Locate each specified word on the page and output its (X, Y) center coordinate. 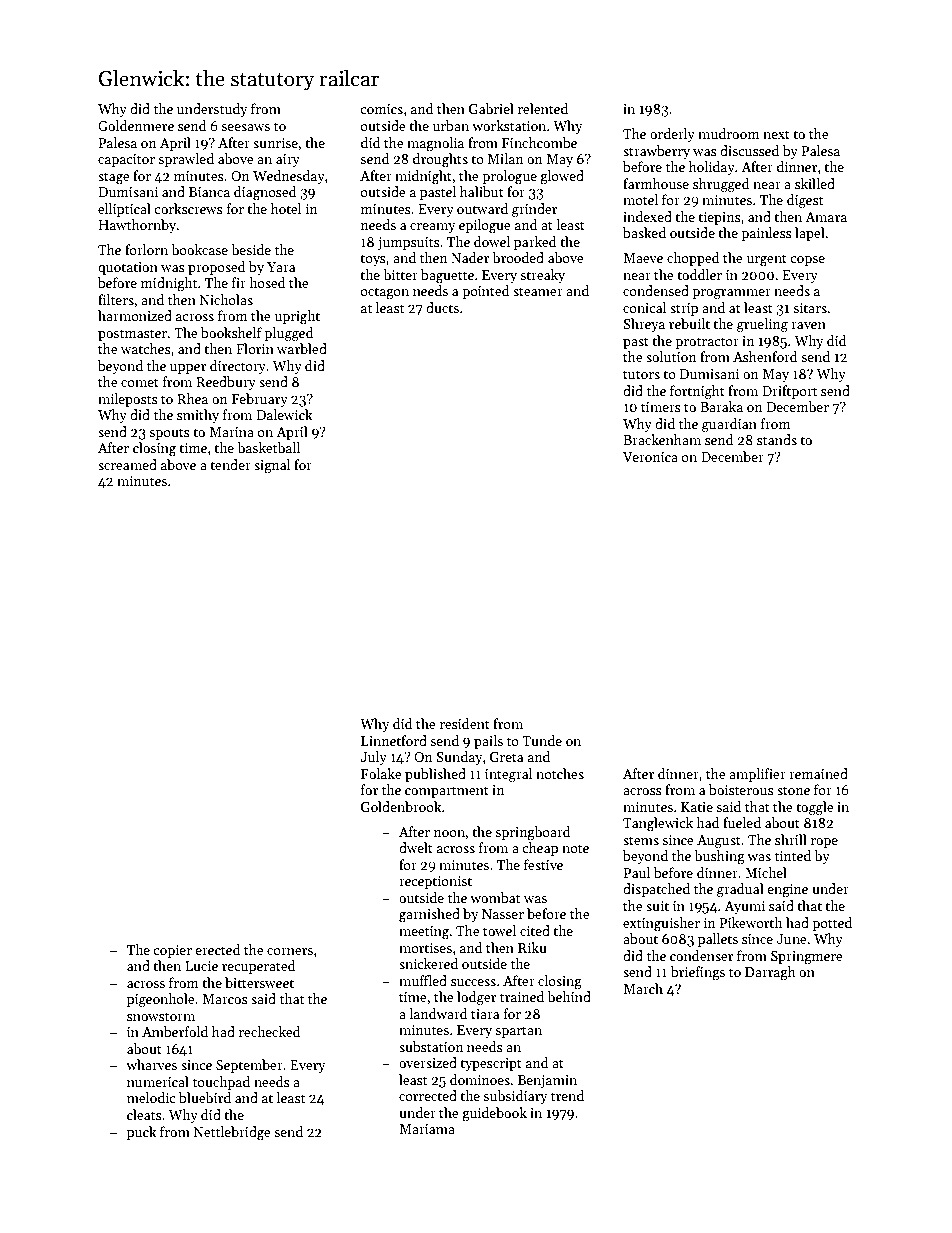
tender (230, 464)
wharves (151, 1064)
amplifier (757, 775)
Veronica (650, 457)
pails (488, 742)
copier (172, 951)
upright (297, 317)
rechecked (270, 1031)
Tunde (542, 740)
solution (671, 356)
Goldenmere (136, 125)
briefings (698, 973)
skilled (815, 183)
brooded (518, 257)
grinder (534, 210)
